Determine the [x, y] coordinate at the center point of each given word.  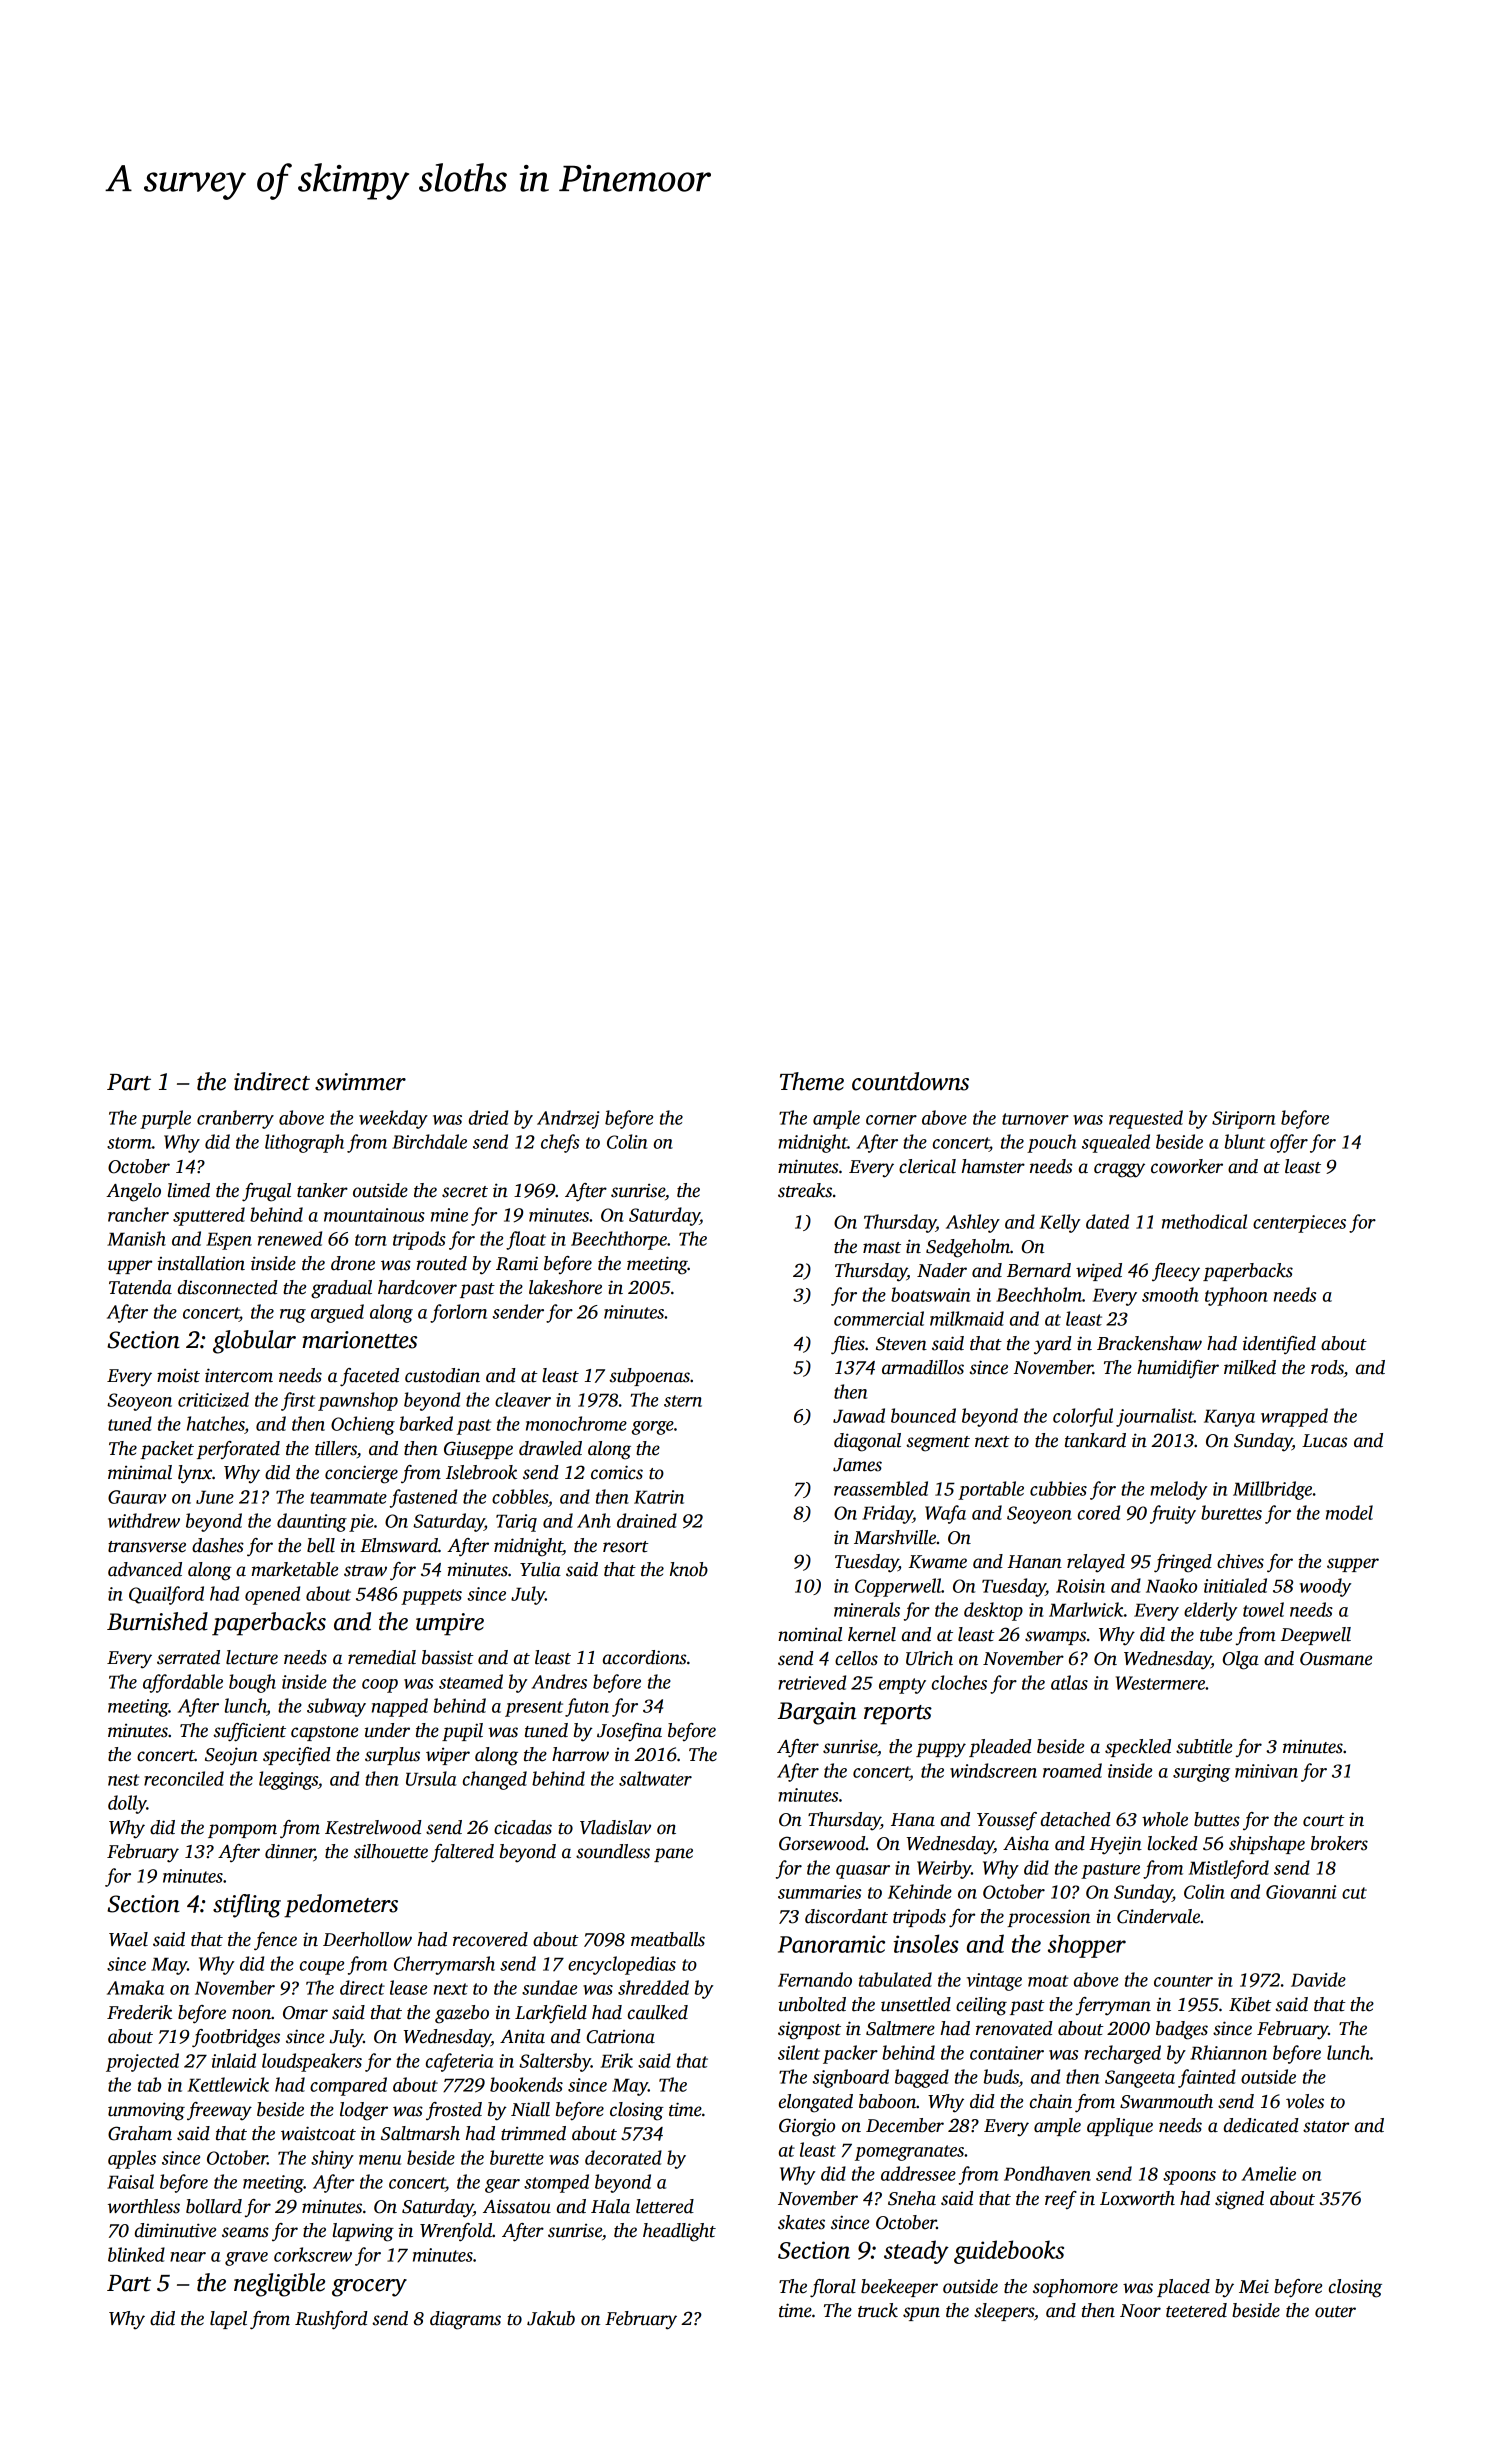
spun [921, 2314]
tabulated [895, 1979]
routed [442, 1263]
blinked [136, 2254]
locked [1173, 1843]
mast [882, 1248]
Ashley [973, 1223]
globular [254, 1342]
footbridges [236, 2038]
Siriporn [1243, 1120]
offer [1289, 1143]
